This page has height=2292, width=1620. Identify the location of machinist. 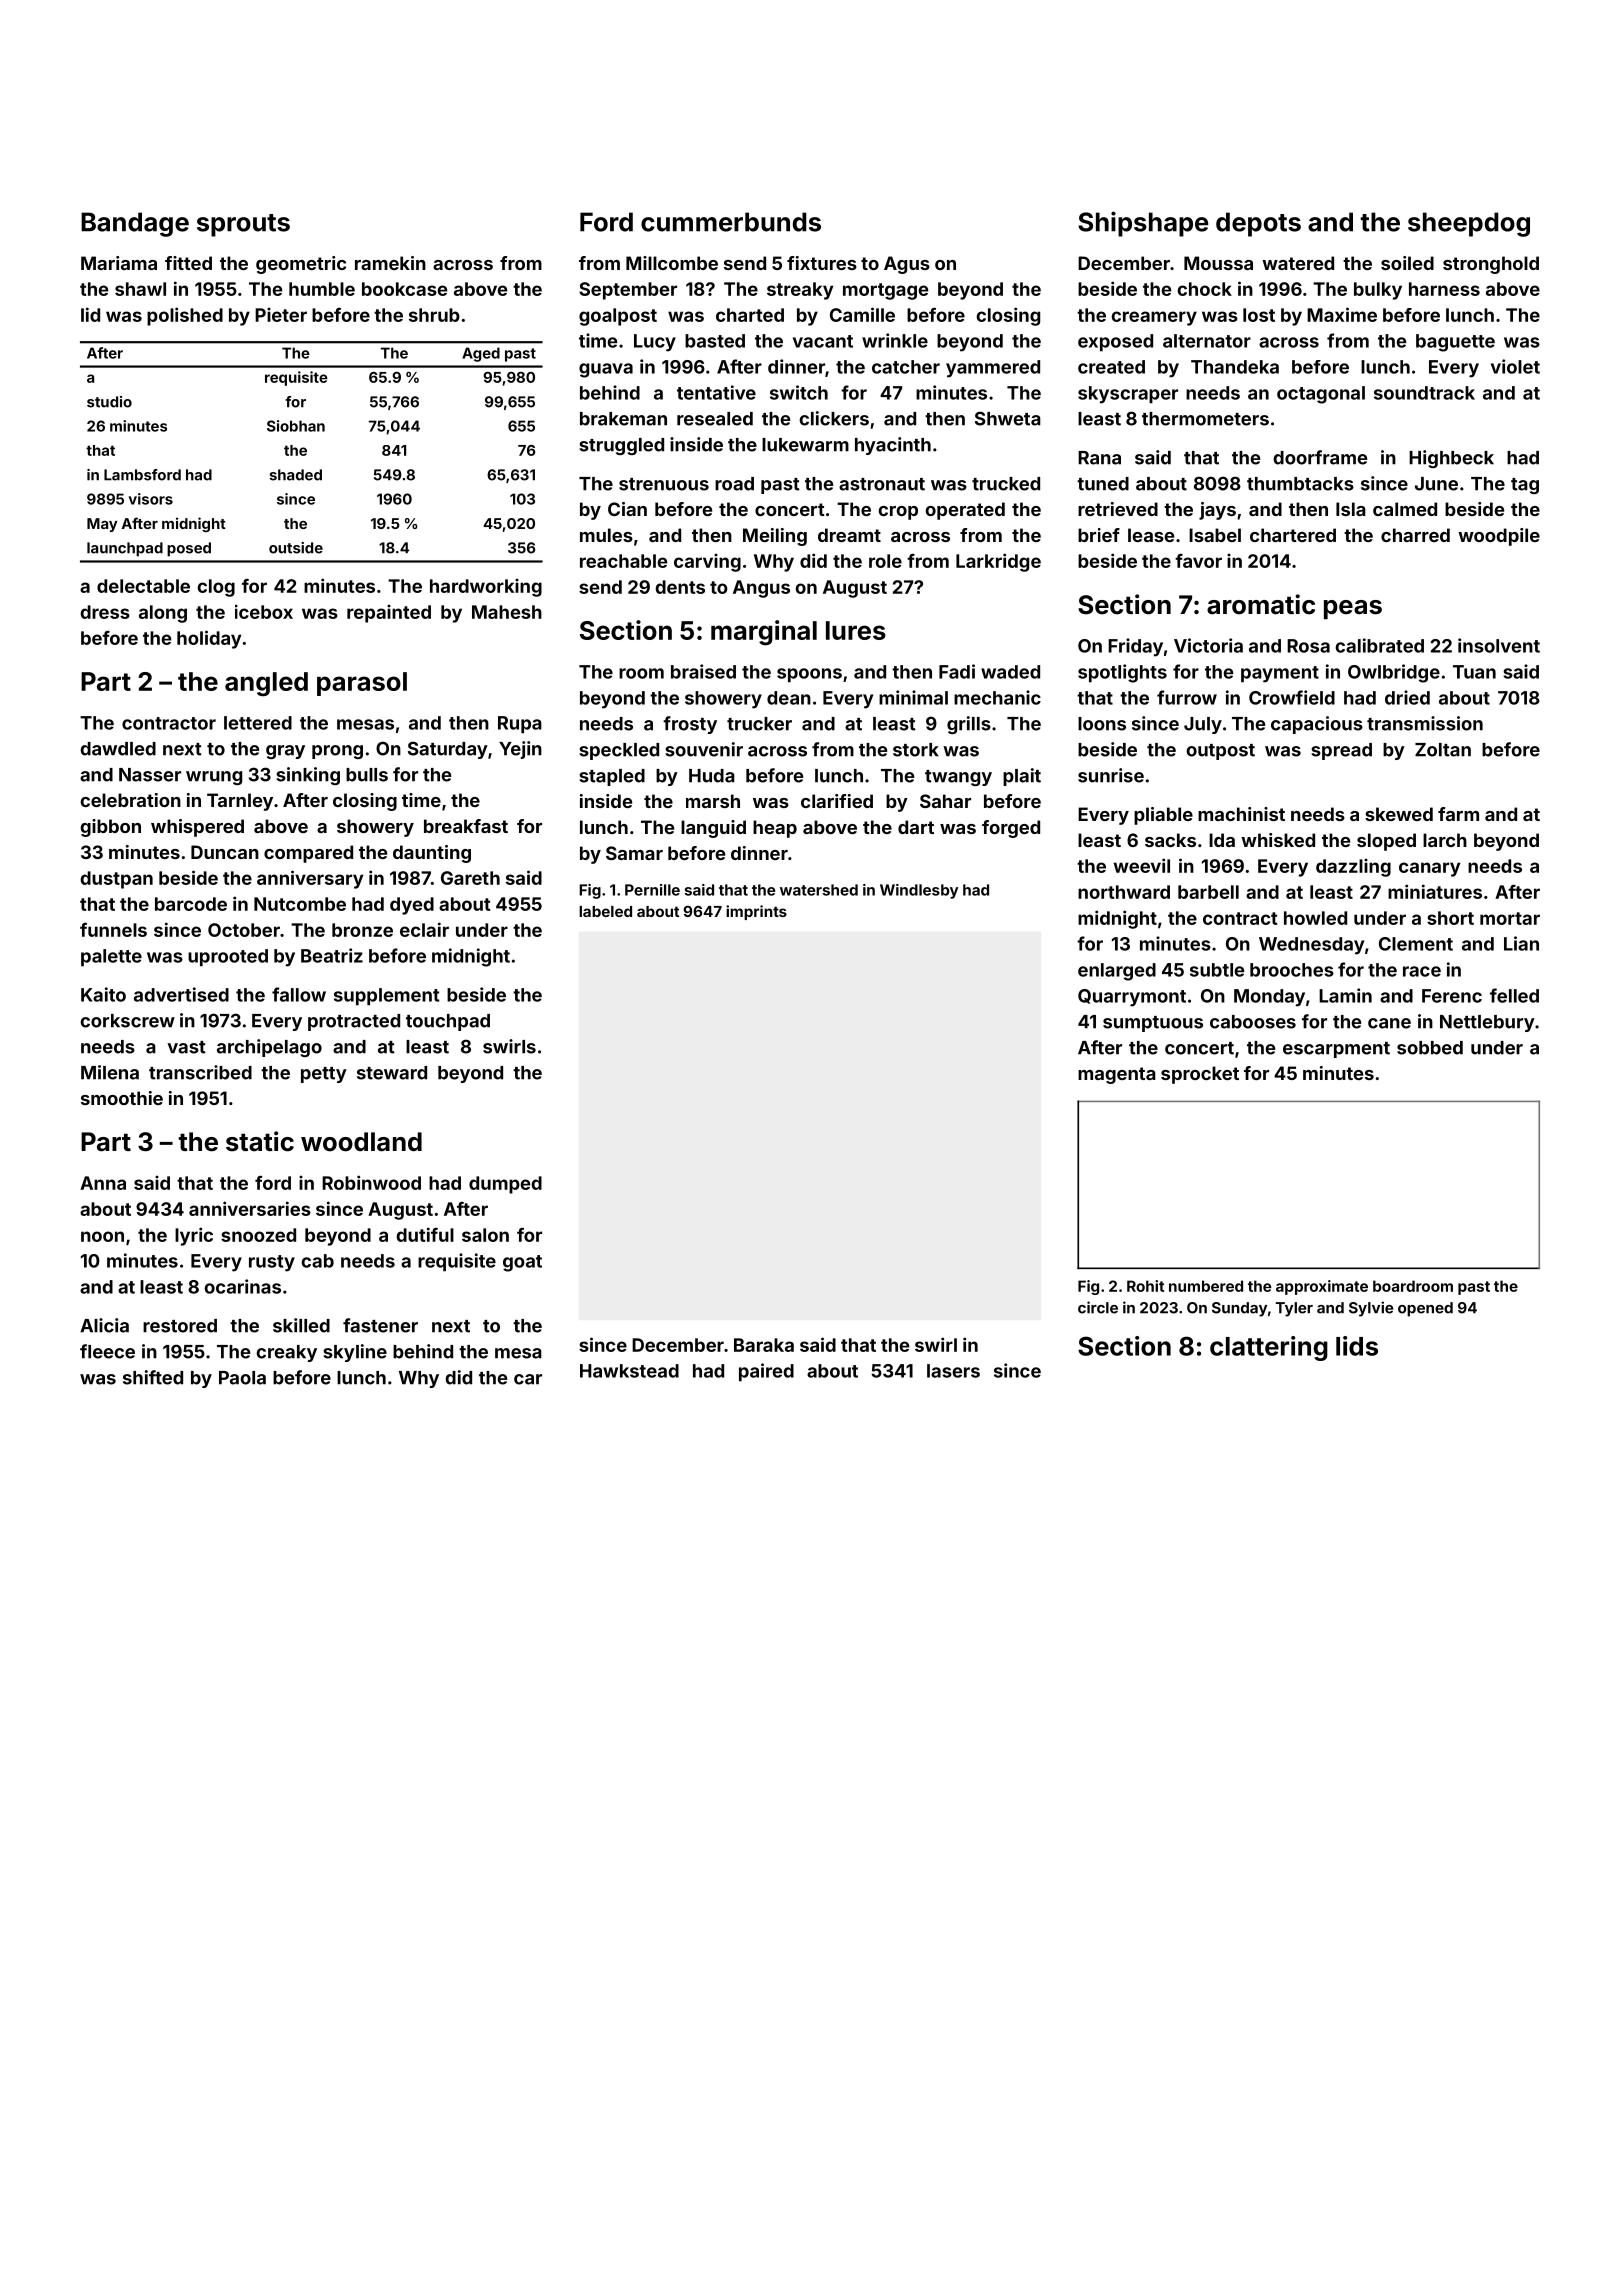
(1241, 814).
